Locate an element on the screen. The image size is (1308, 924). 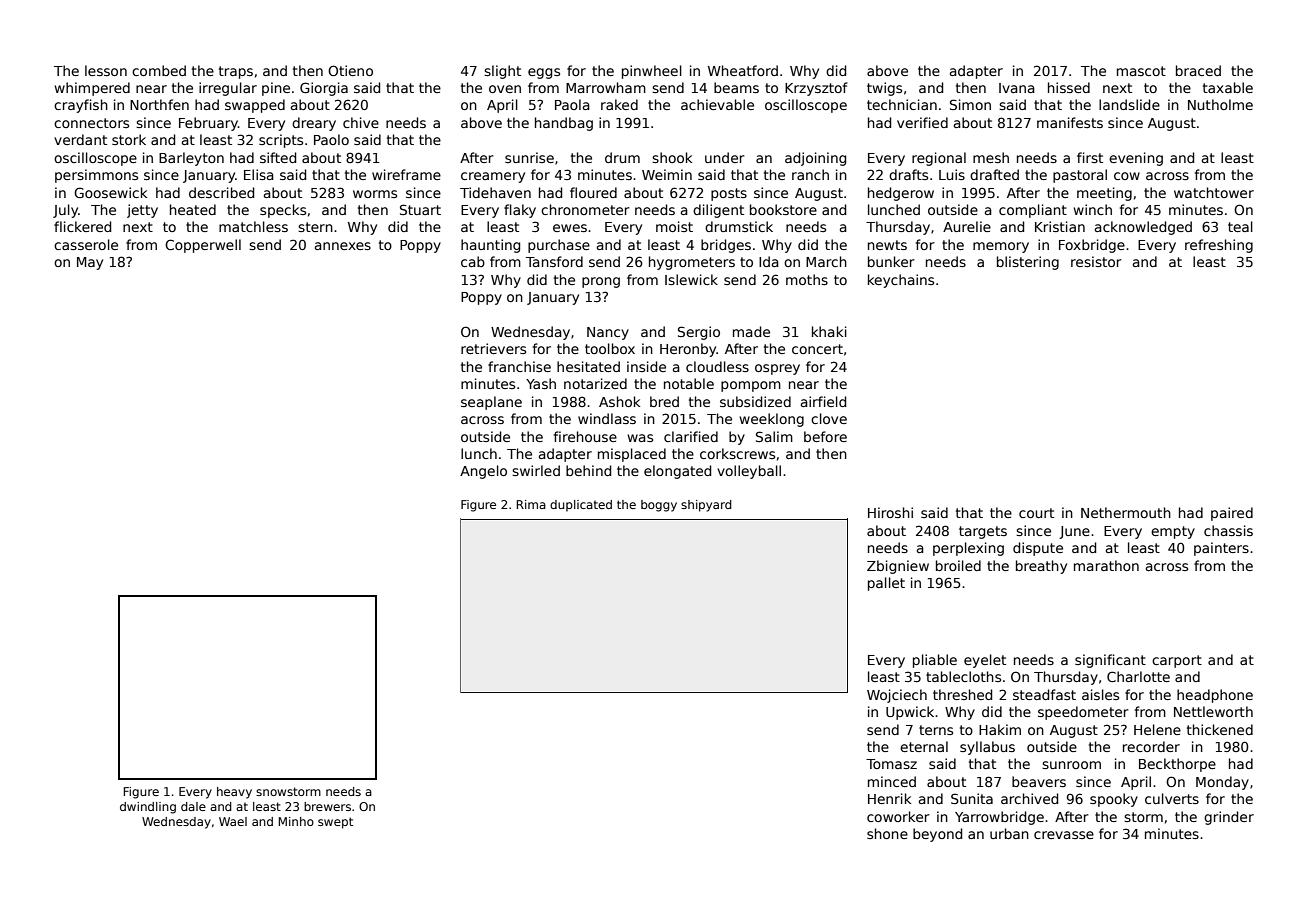
July is located at coordinates (65, 211).
